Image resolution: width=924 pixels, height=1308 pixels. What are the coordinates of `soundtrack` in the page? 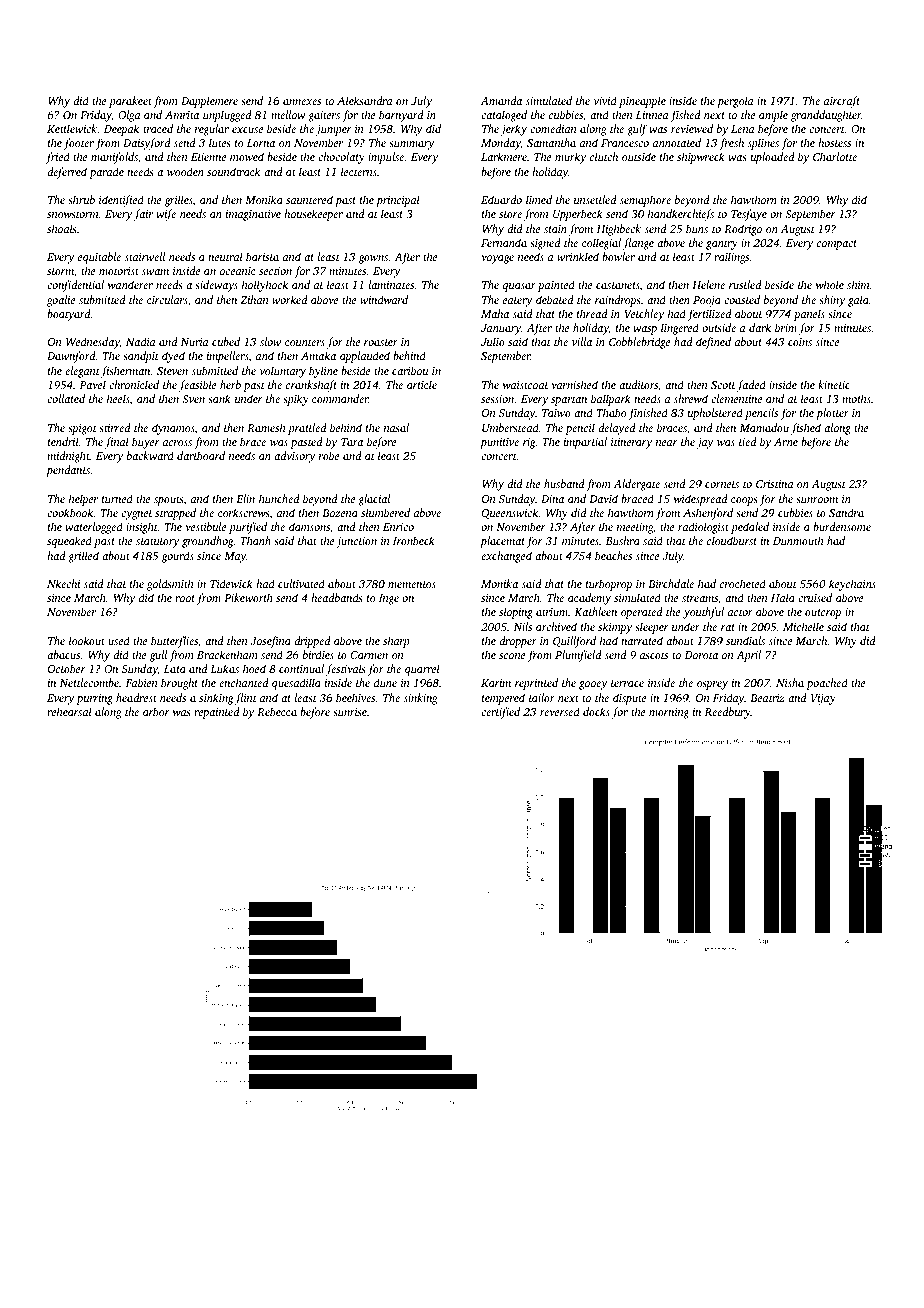 It's located at (233, 171).
